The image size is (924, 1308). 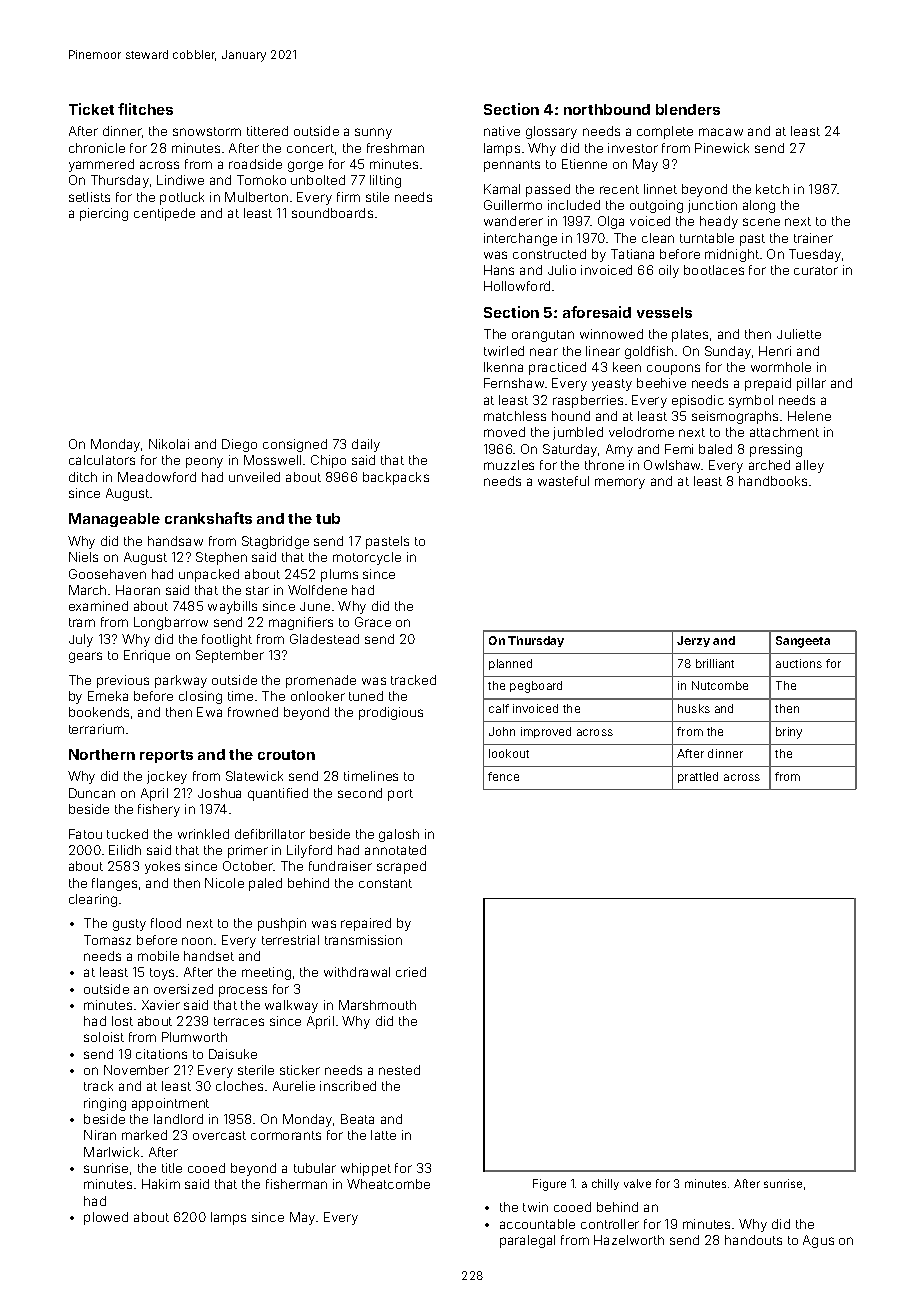 What do you see at coordinates (83, 477) in the screenshot?
I see `ditch` at bounding box center [83, 477].
